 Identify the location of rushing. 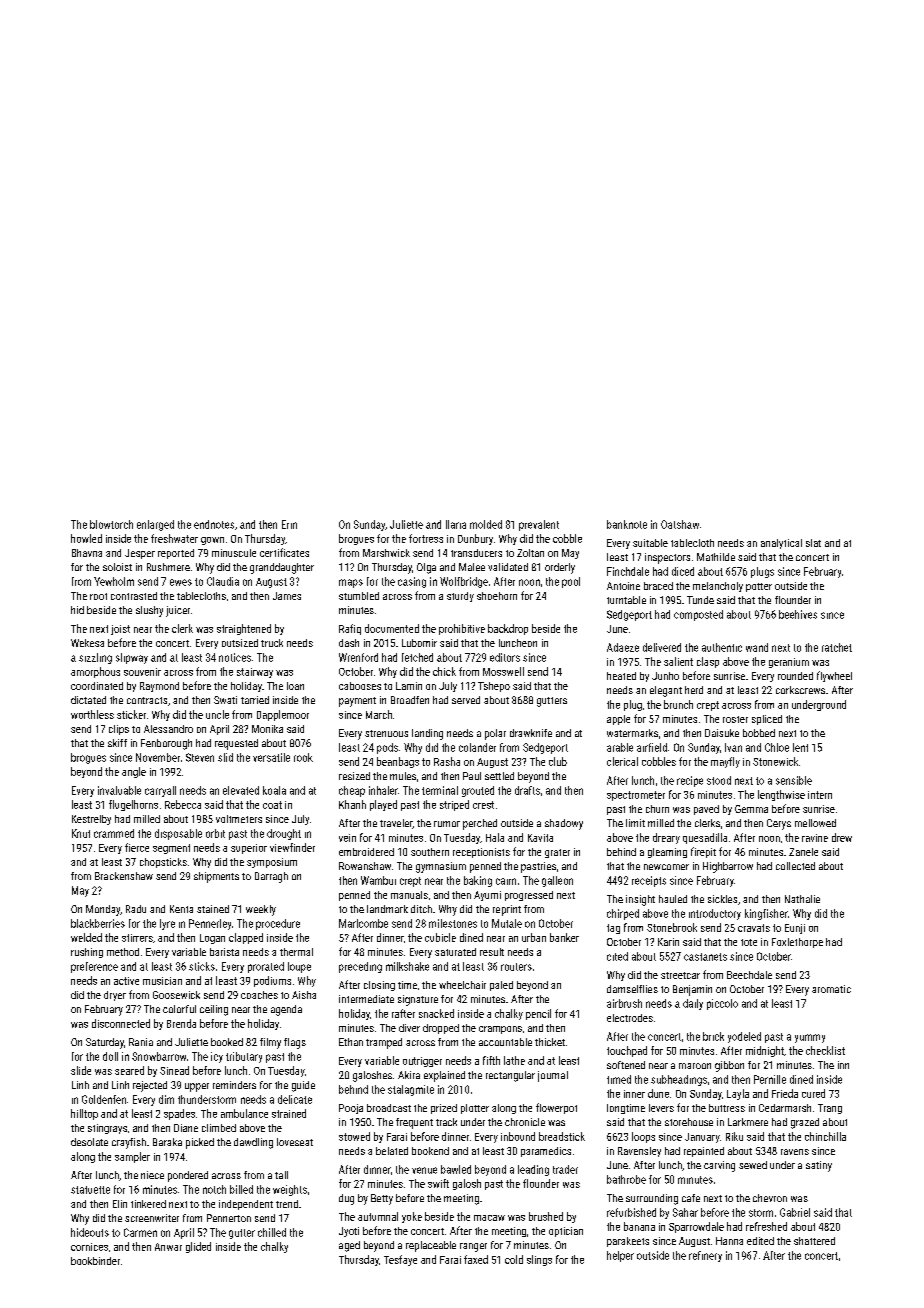
(87, 953).
